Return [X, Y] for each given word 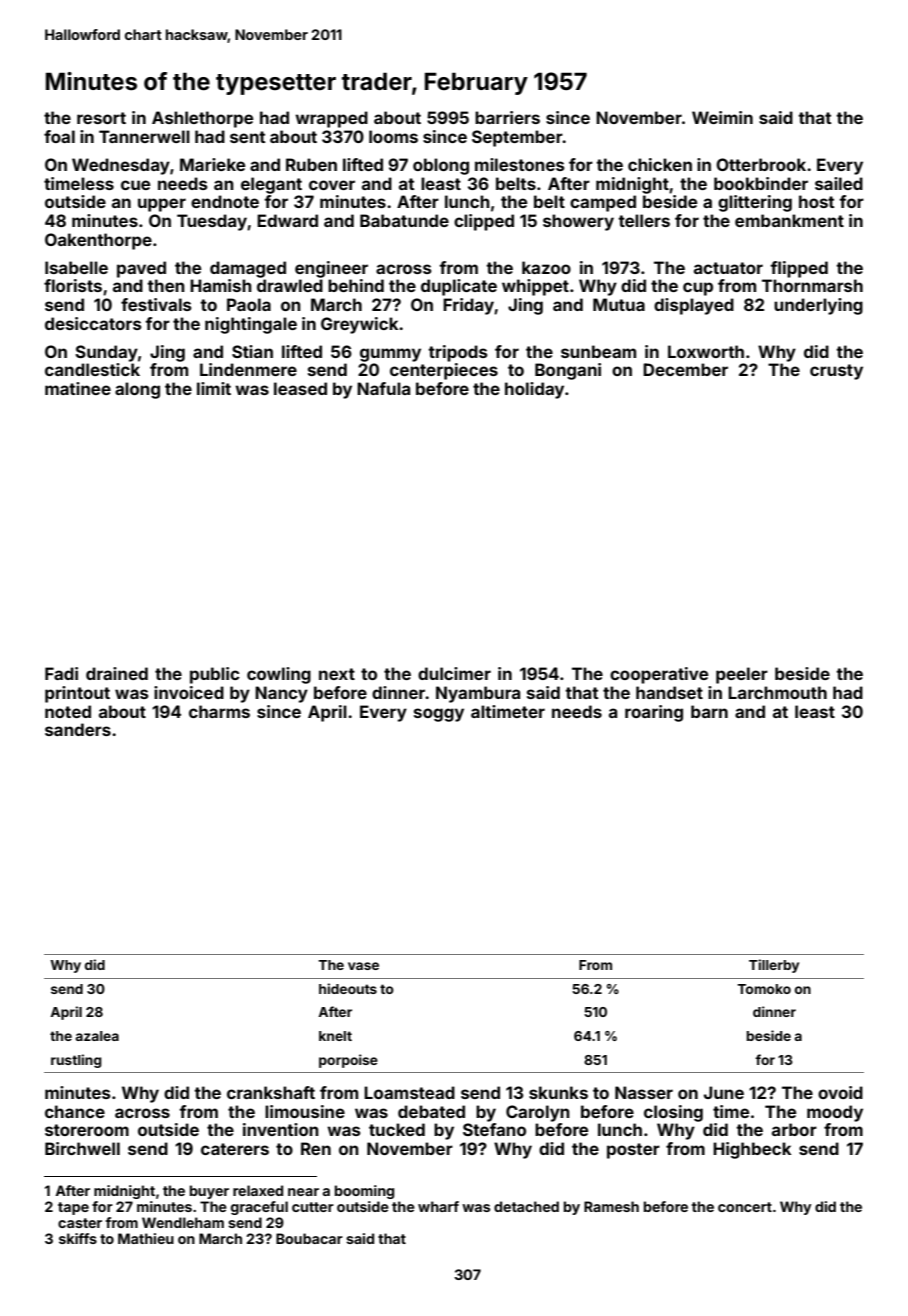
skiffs [78, 1238]
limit [214, 388]
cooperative [659, 675]
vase [363, 966]
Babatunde [404, 220]
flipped [799, 269]
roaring [654, 713]
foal [59, 136]
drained [117, 673]
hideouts [348, 988]
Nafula [383, 388]
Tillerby [774, 966]
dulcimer [454, 673]
